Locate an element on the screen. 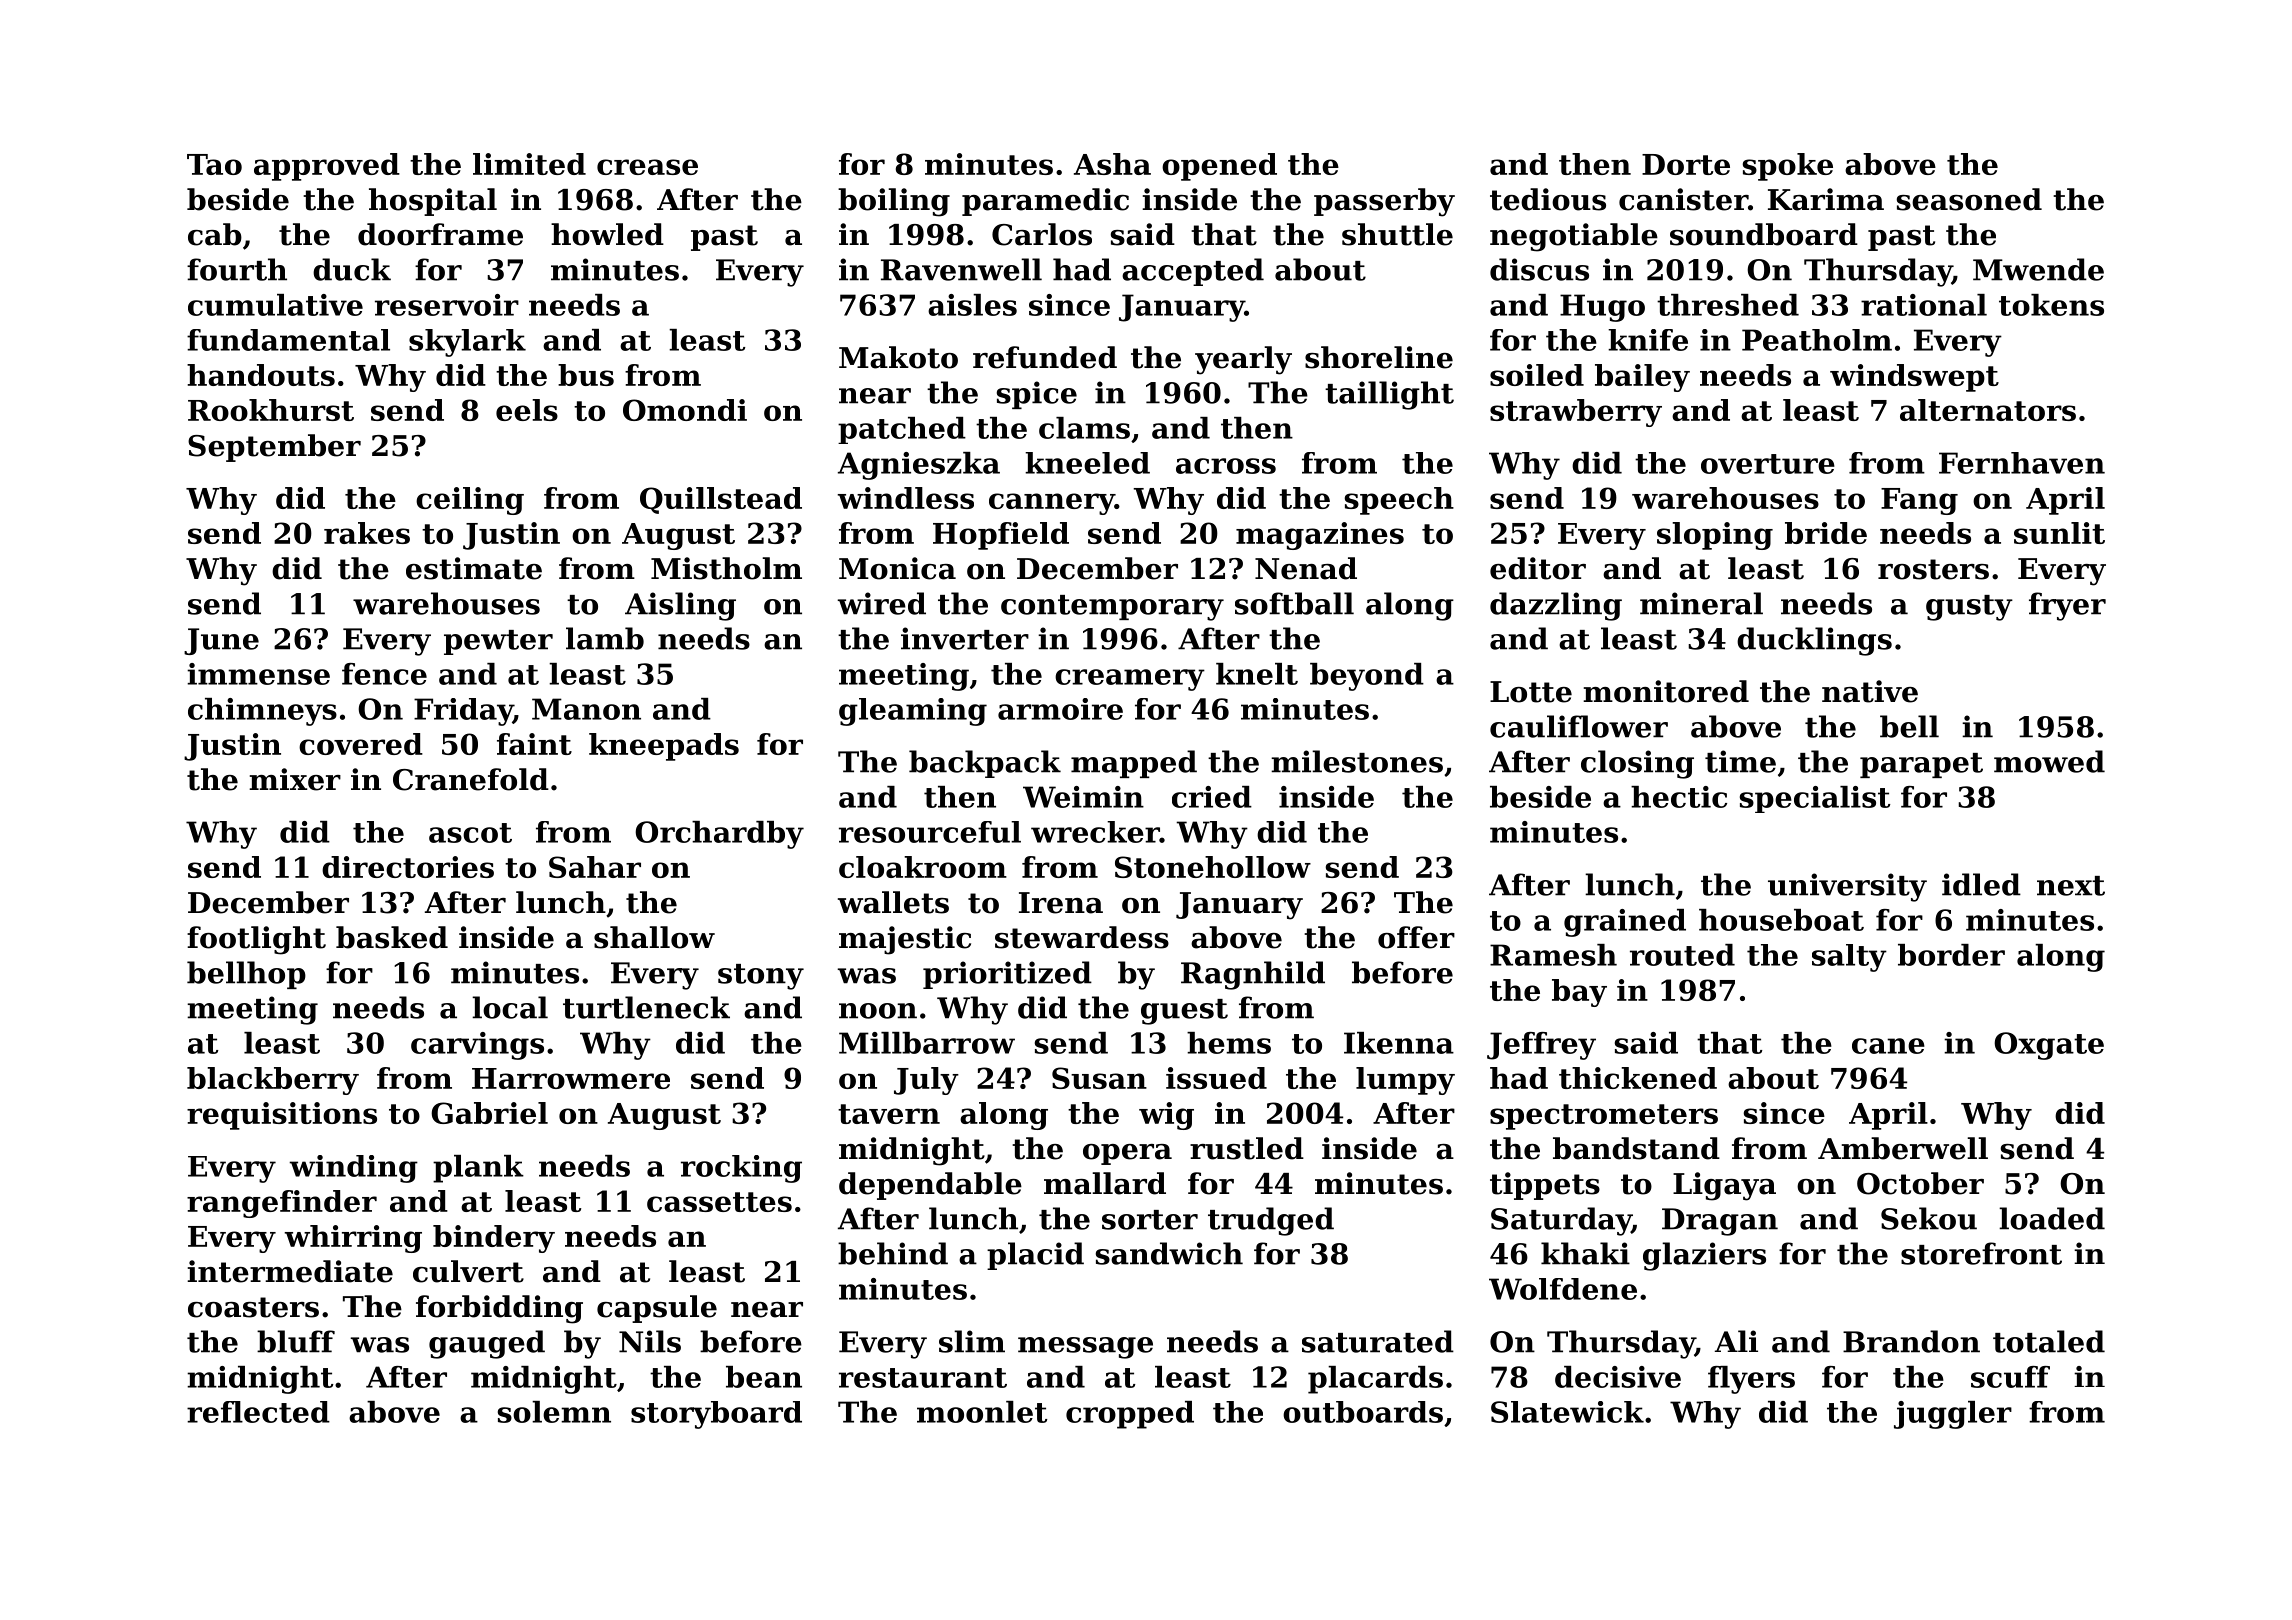  closing is located at coordinates (1637, 764).
